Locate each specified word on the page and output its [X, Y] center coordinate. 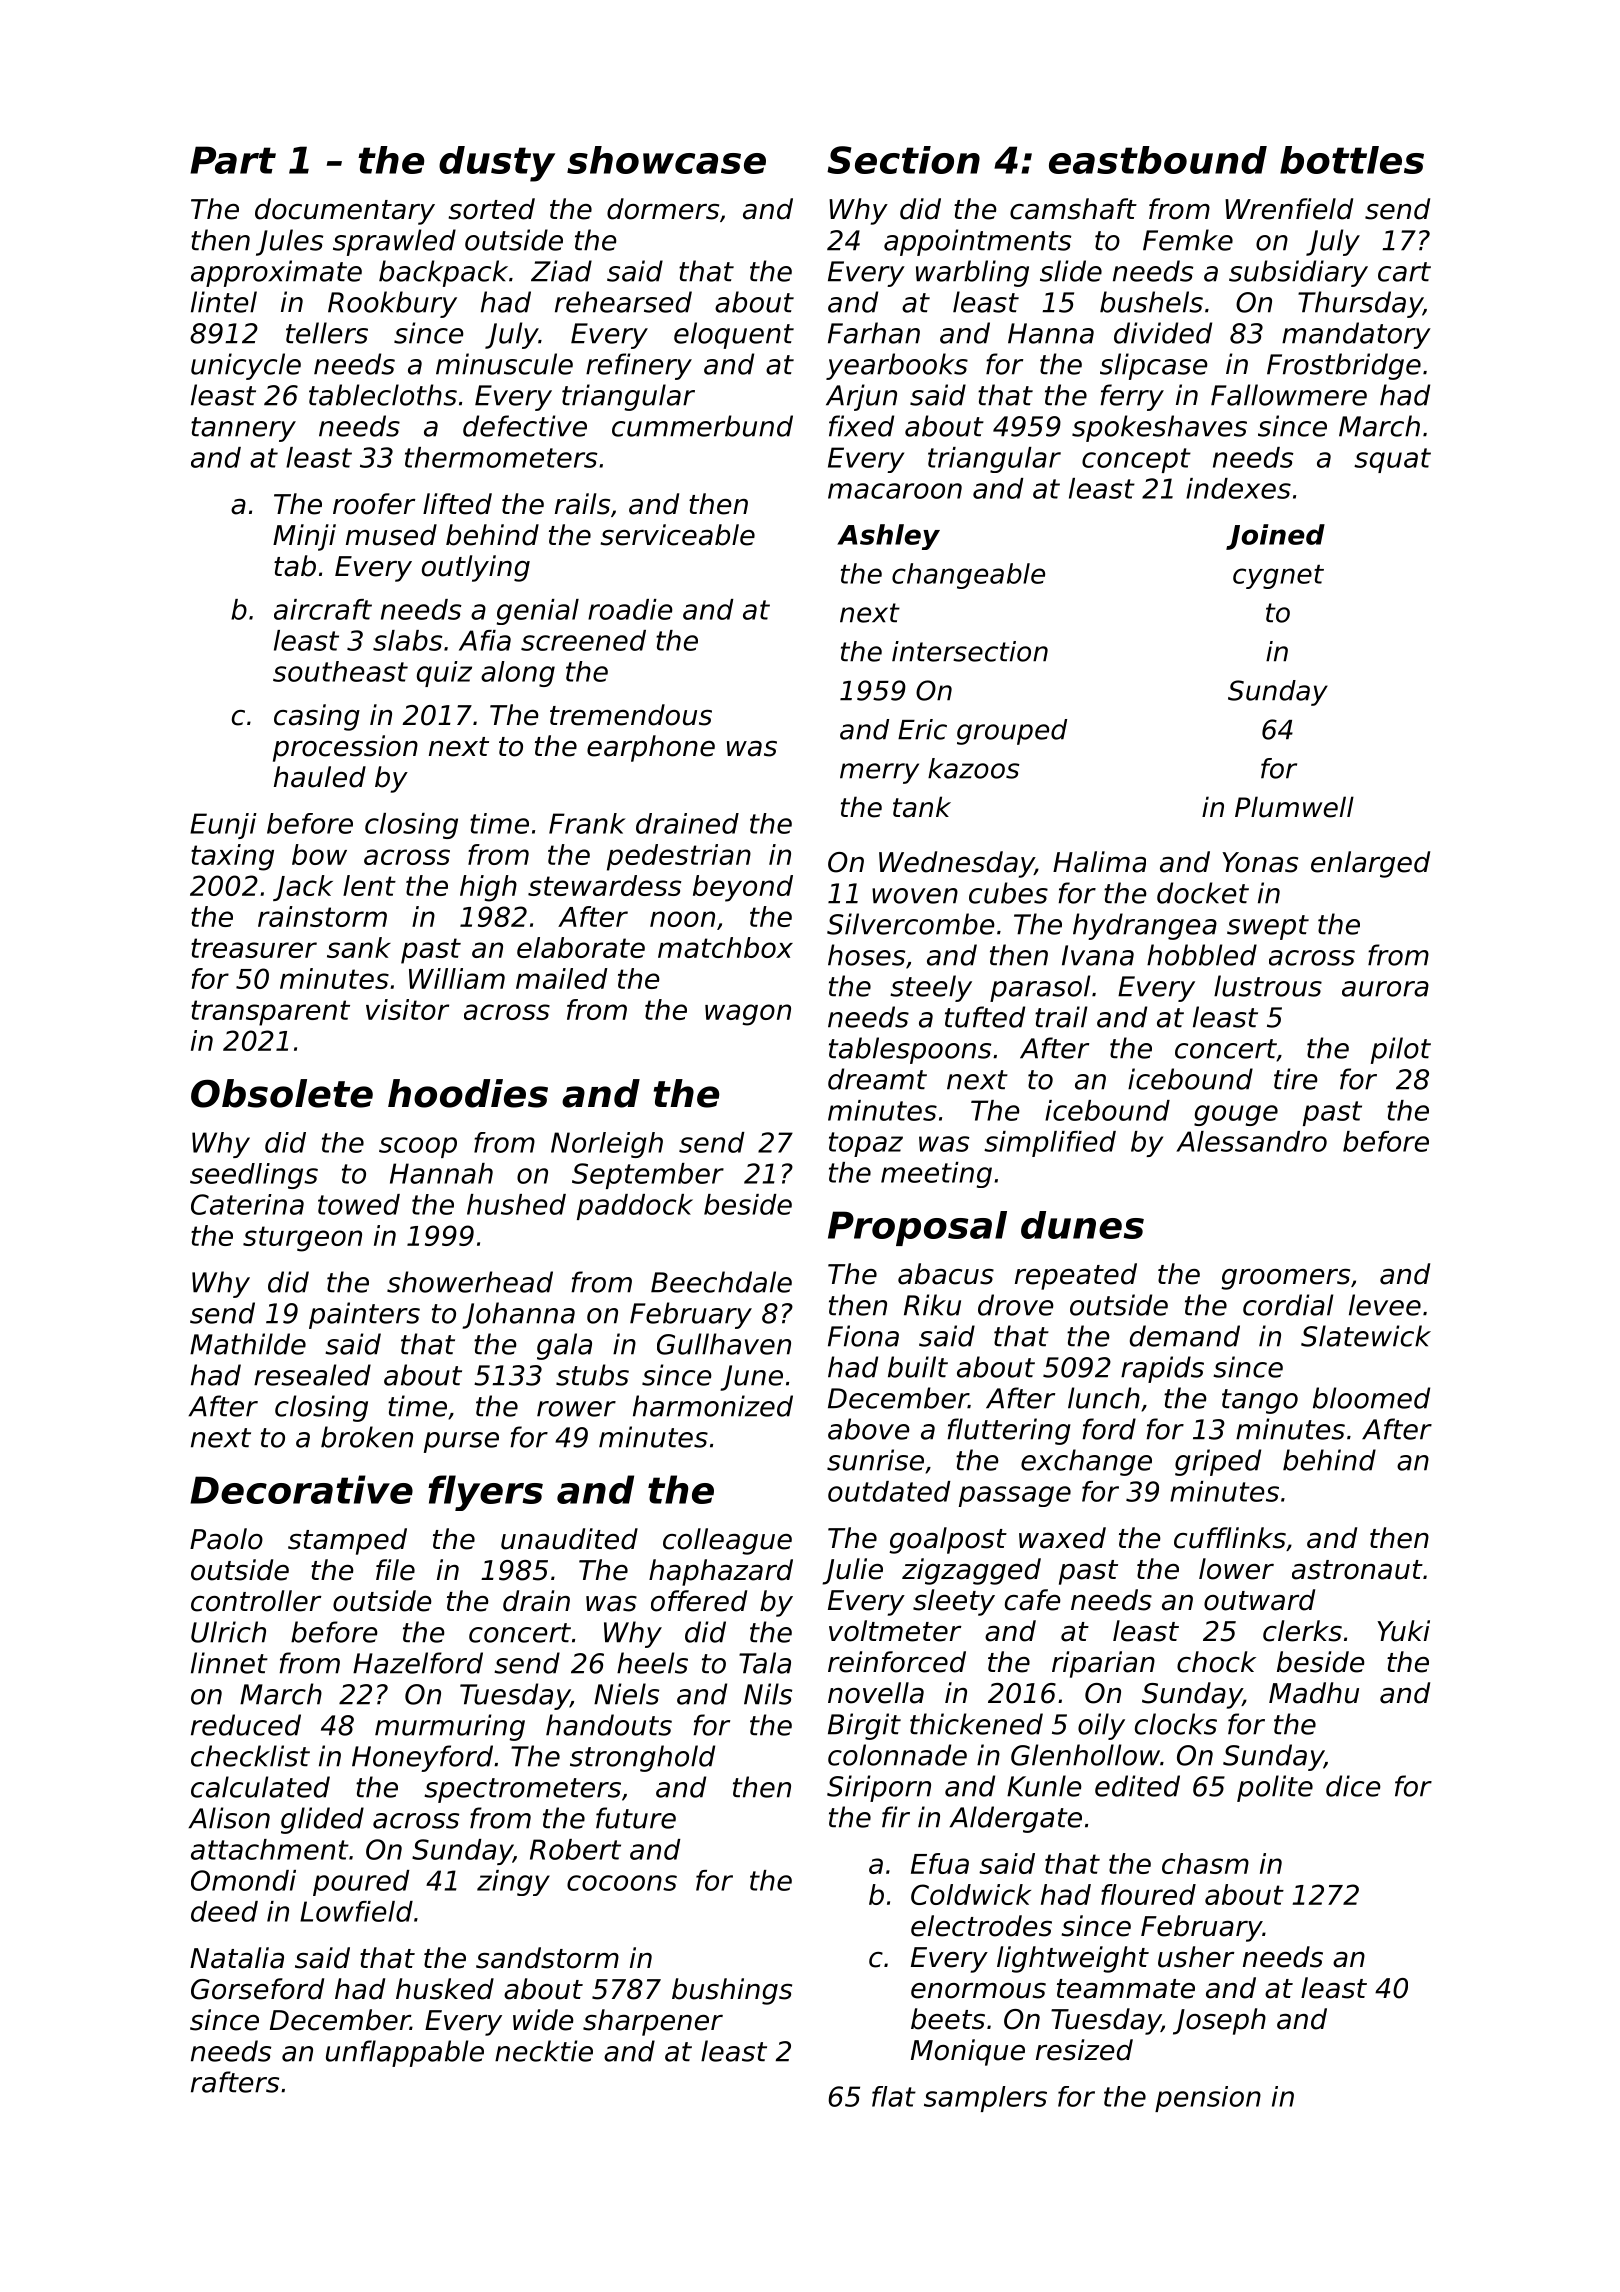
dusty [497, 164]
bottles [1352, 160]
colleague [727, 1541]
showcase [666, 160]
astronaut [1357, 1570]
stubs [592, 1375]
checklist [250, 1756]
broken [367, 1437]
